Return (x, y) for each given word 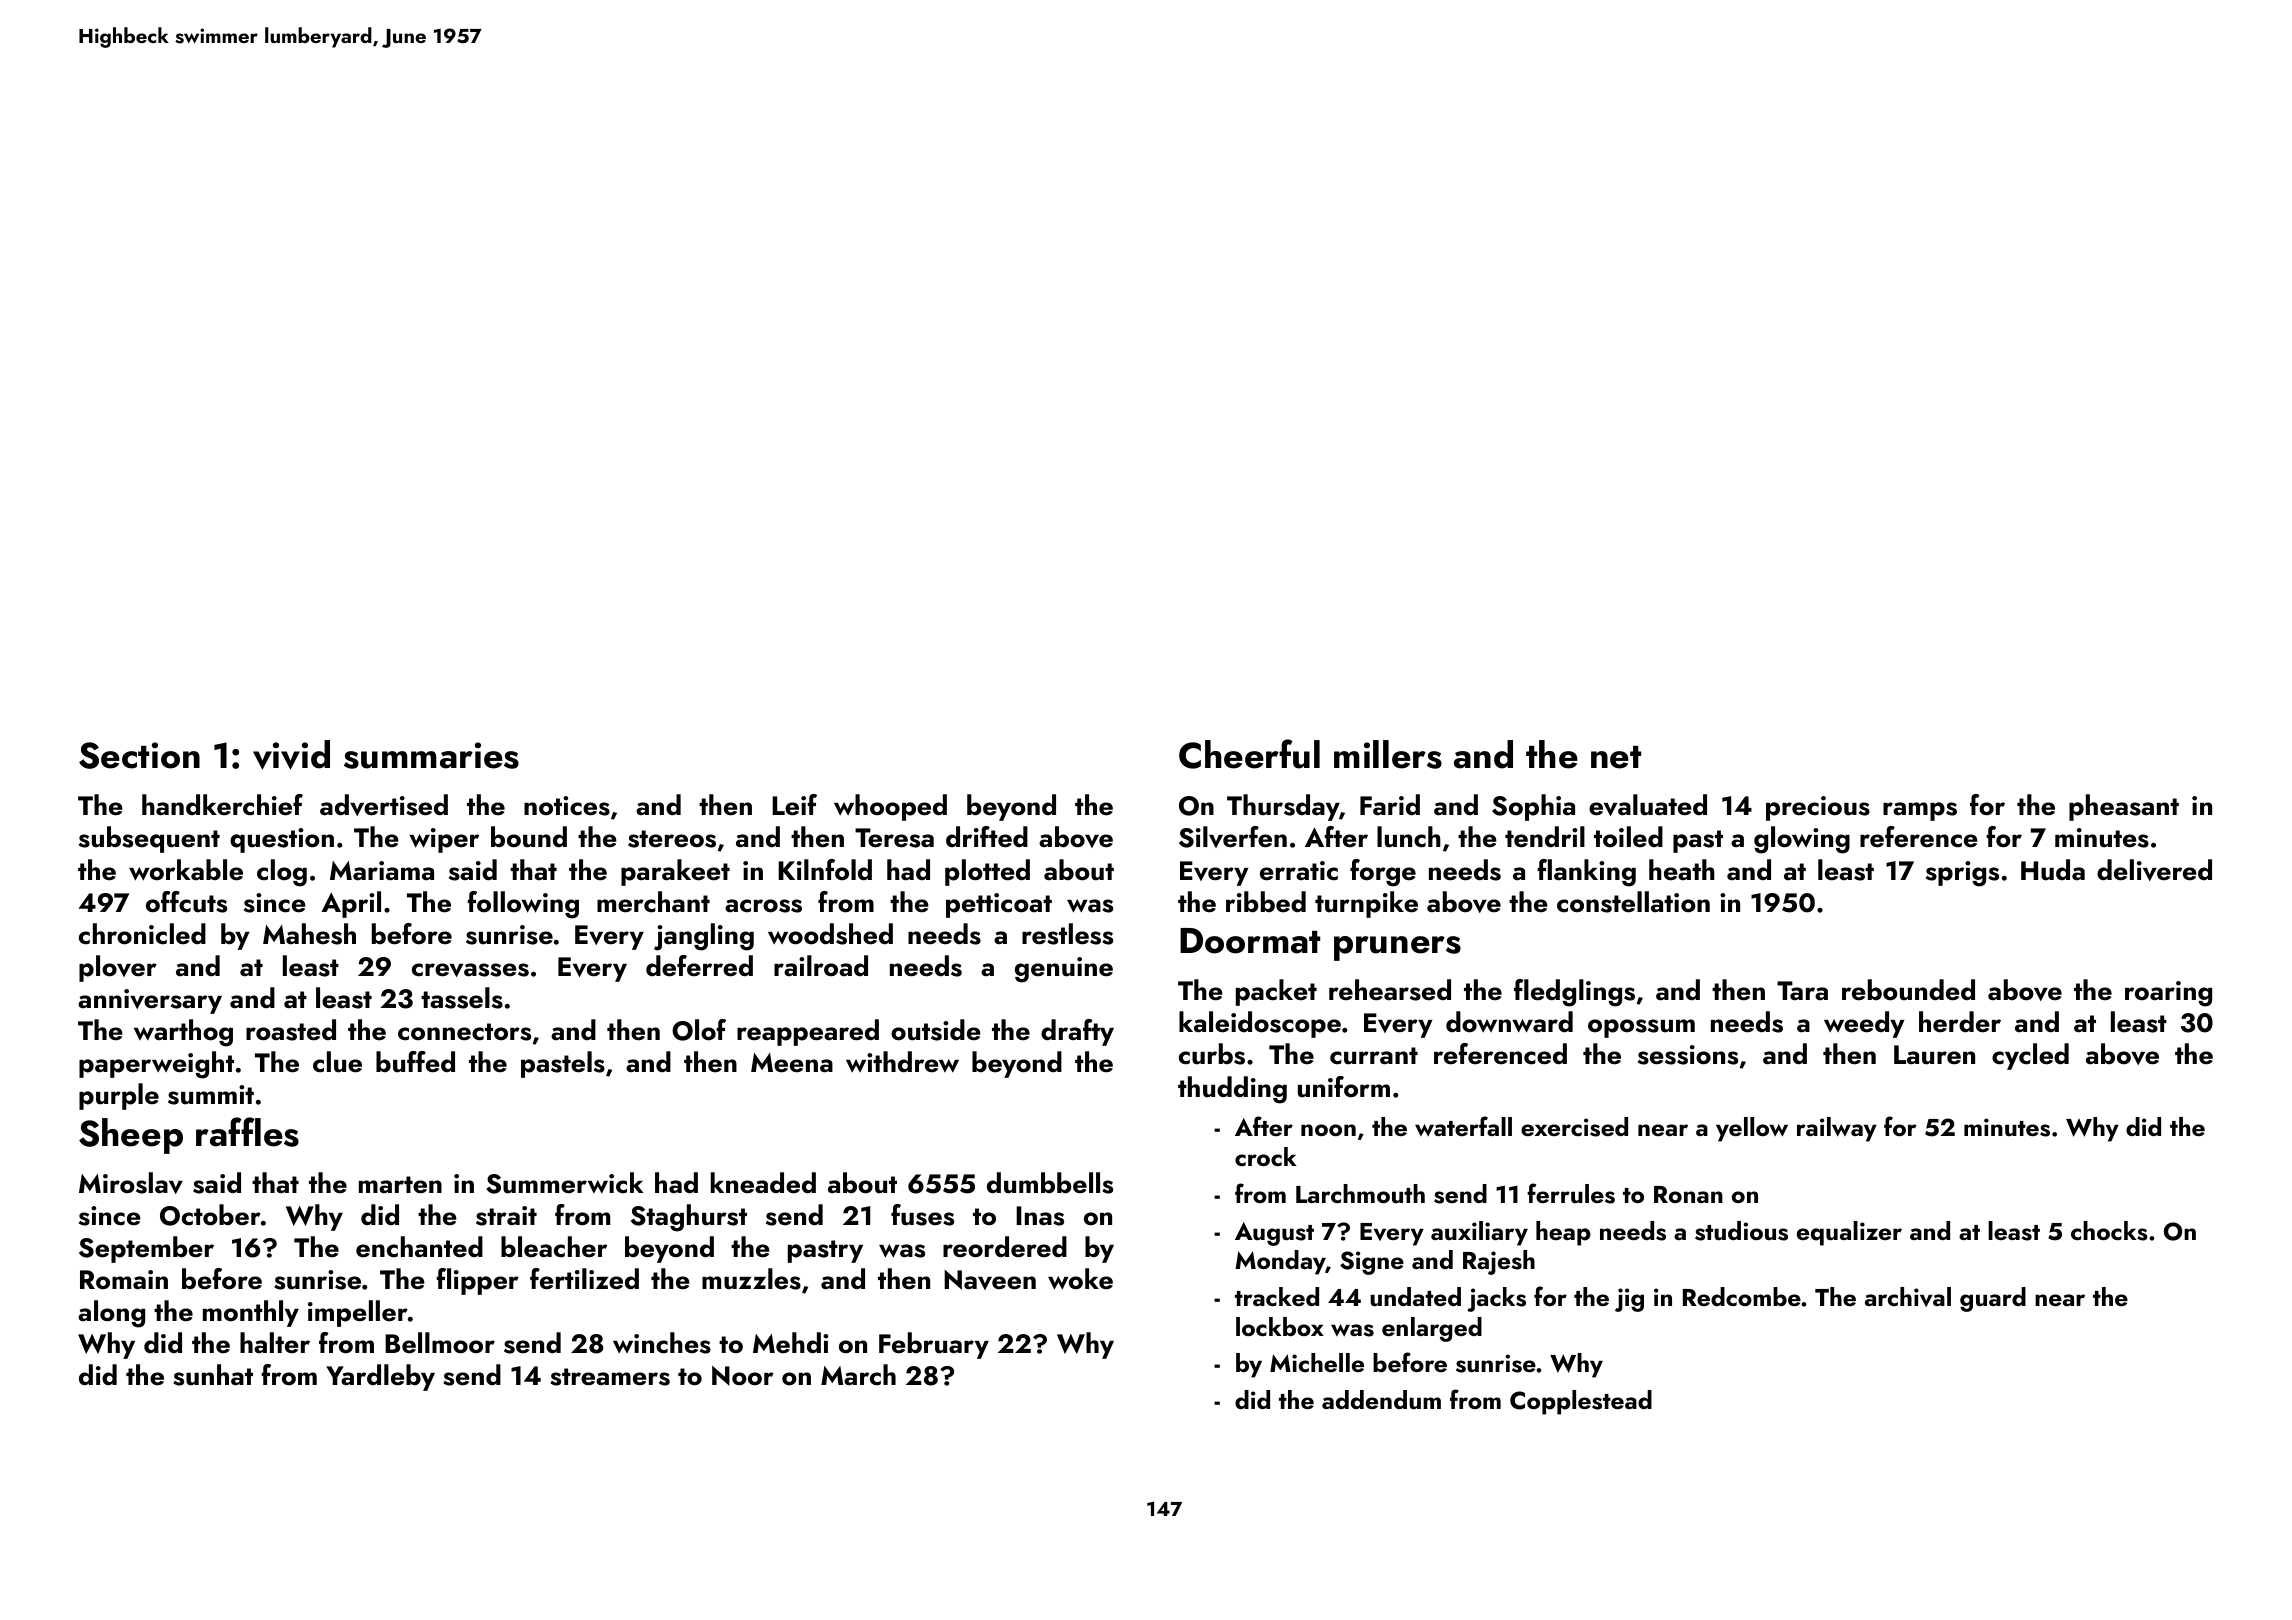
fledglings (1574, 993)
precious (1818, 808)
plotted (987, 872)
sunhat (213, 1375)
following (523, 905)
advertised (384, 805)
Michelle (1317, 1362)
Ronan (1688, 1194)
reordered (1005, 1247)
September (146, 1249)
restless (1067, 934)
